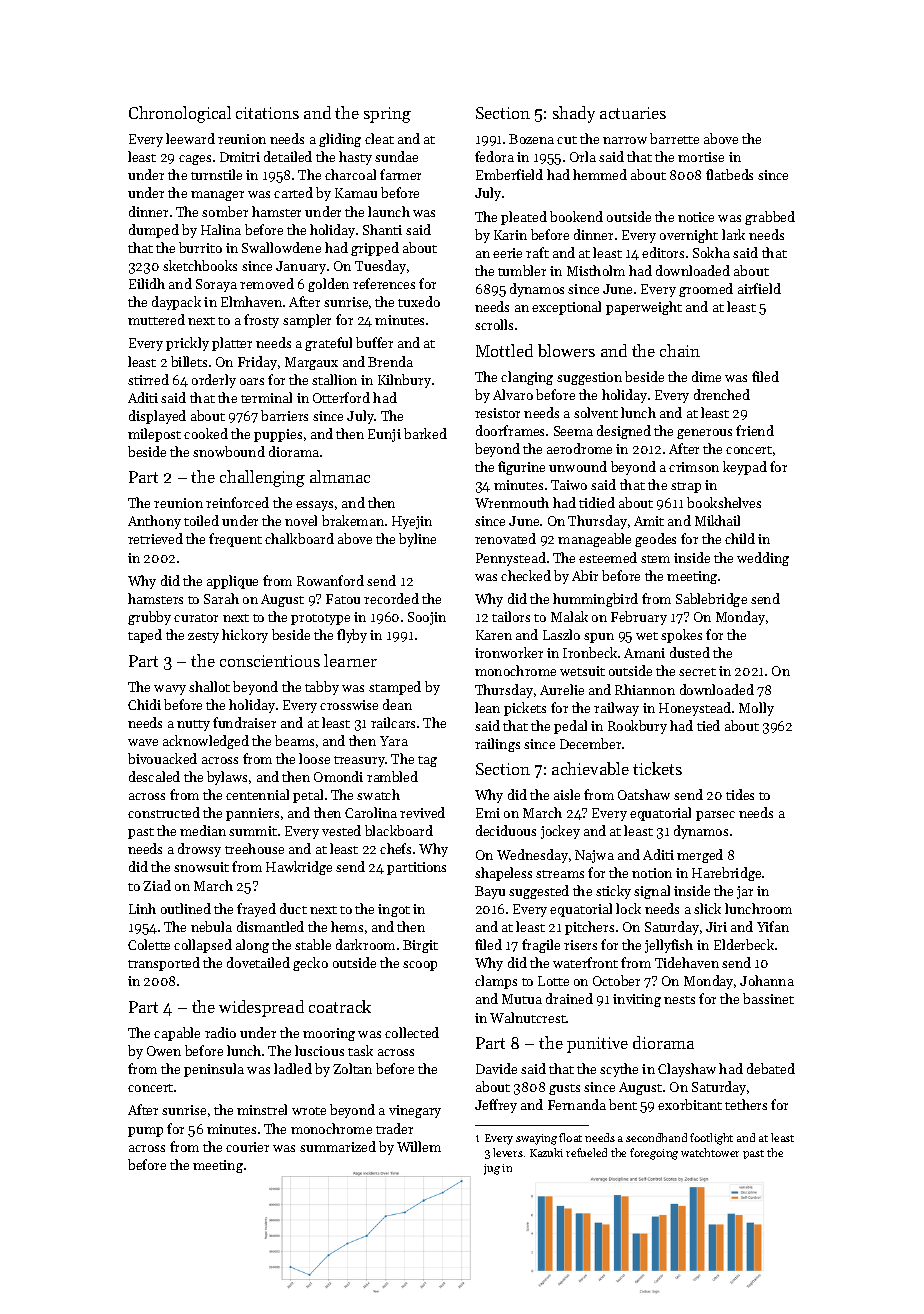  Describe the element at coordinates (497, 745) in the screenshot. I see `railings` at that location.
